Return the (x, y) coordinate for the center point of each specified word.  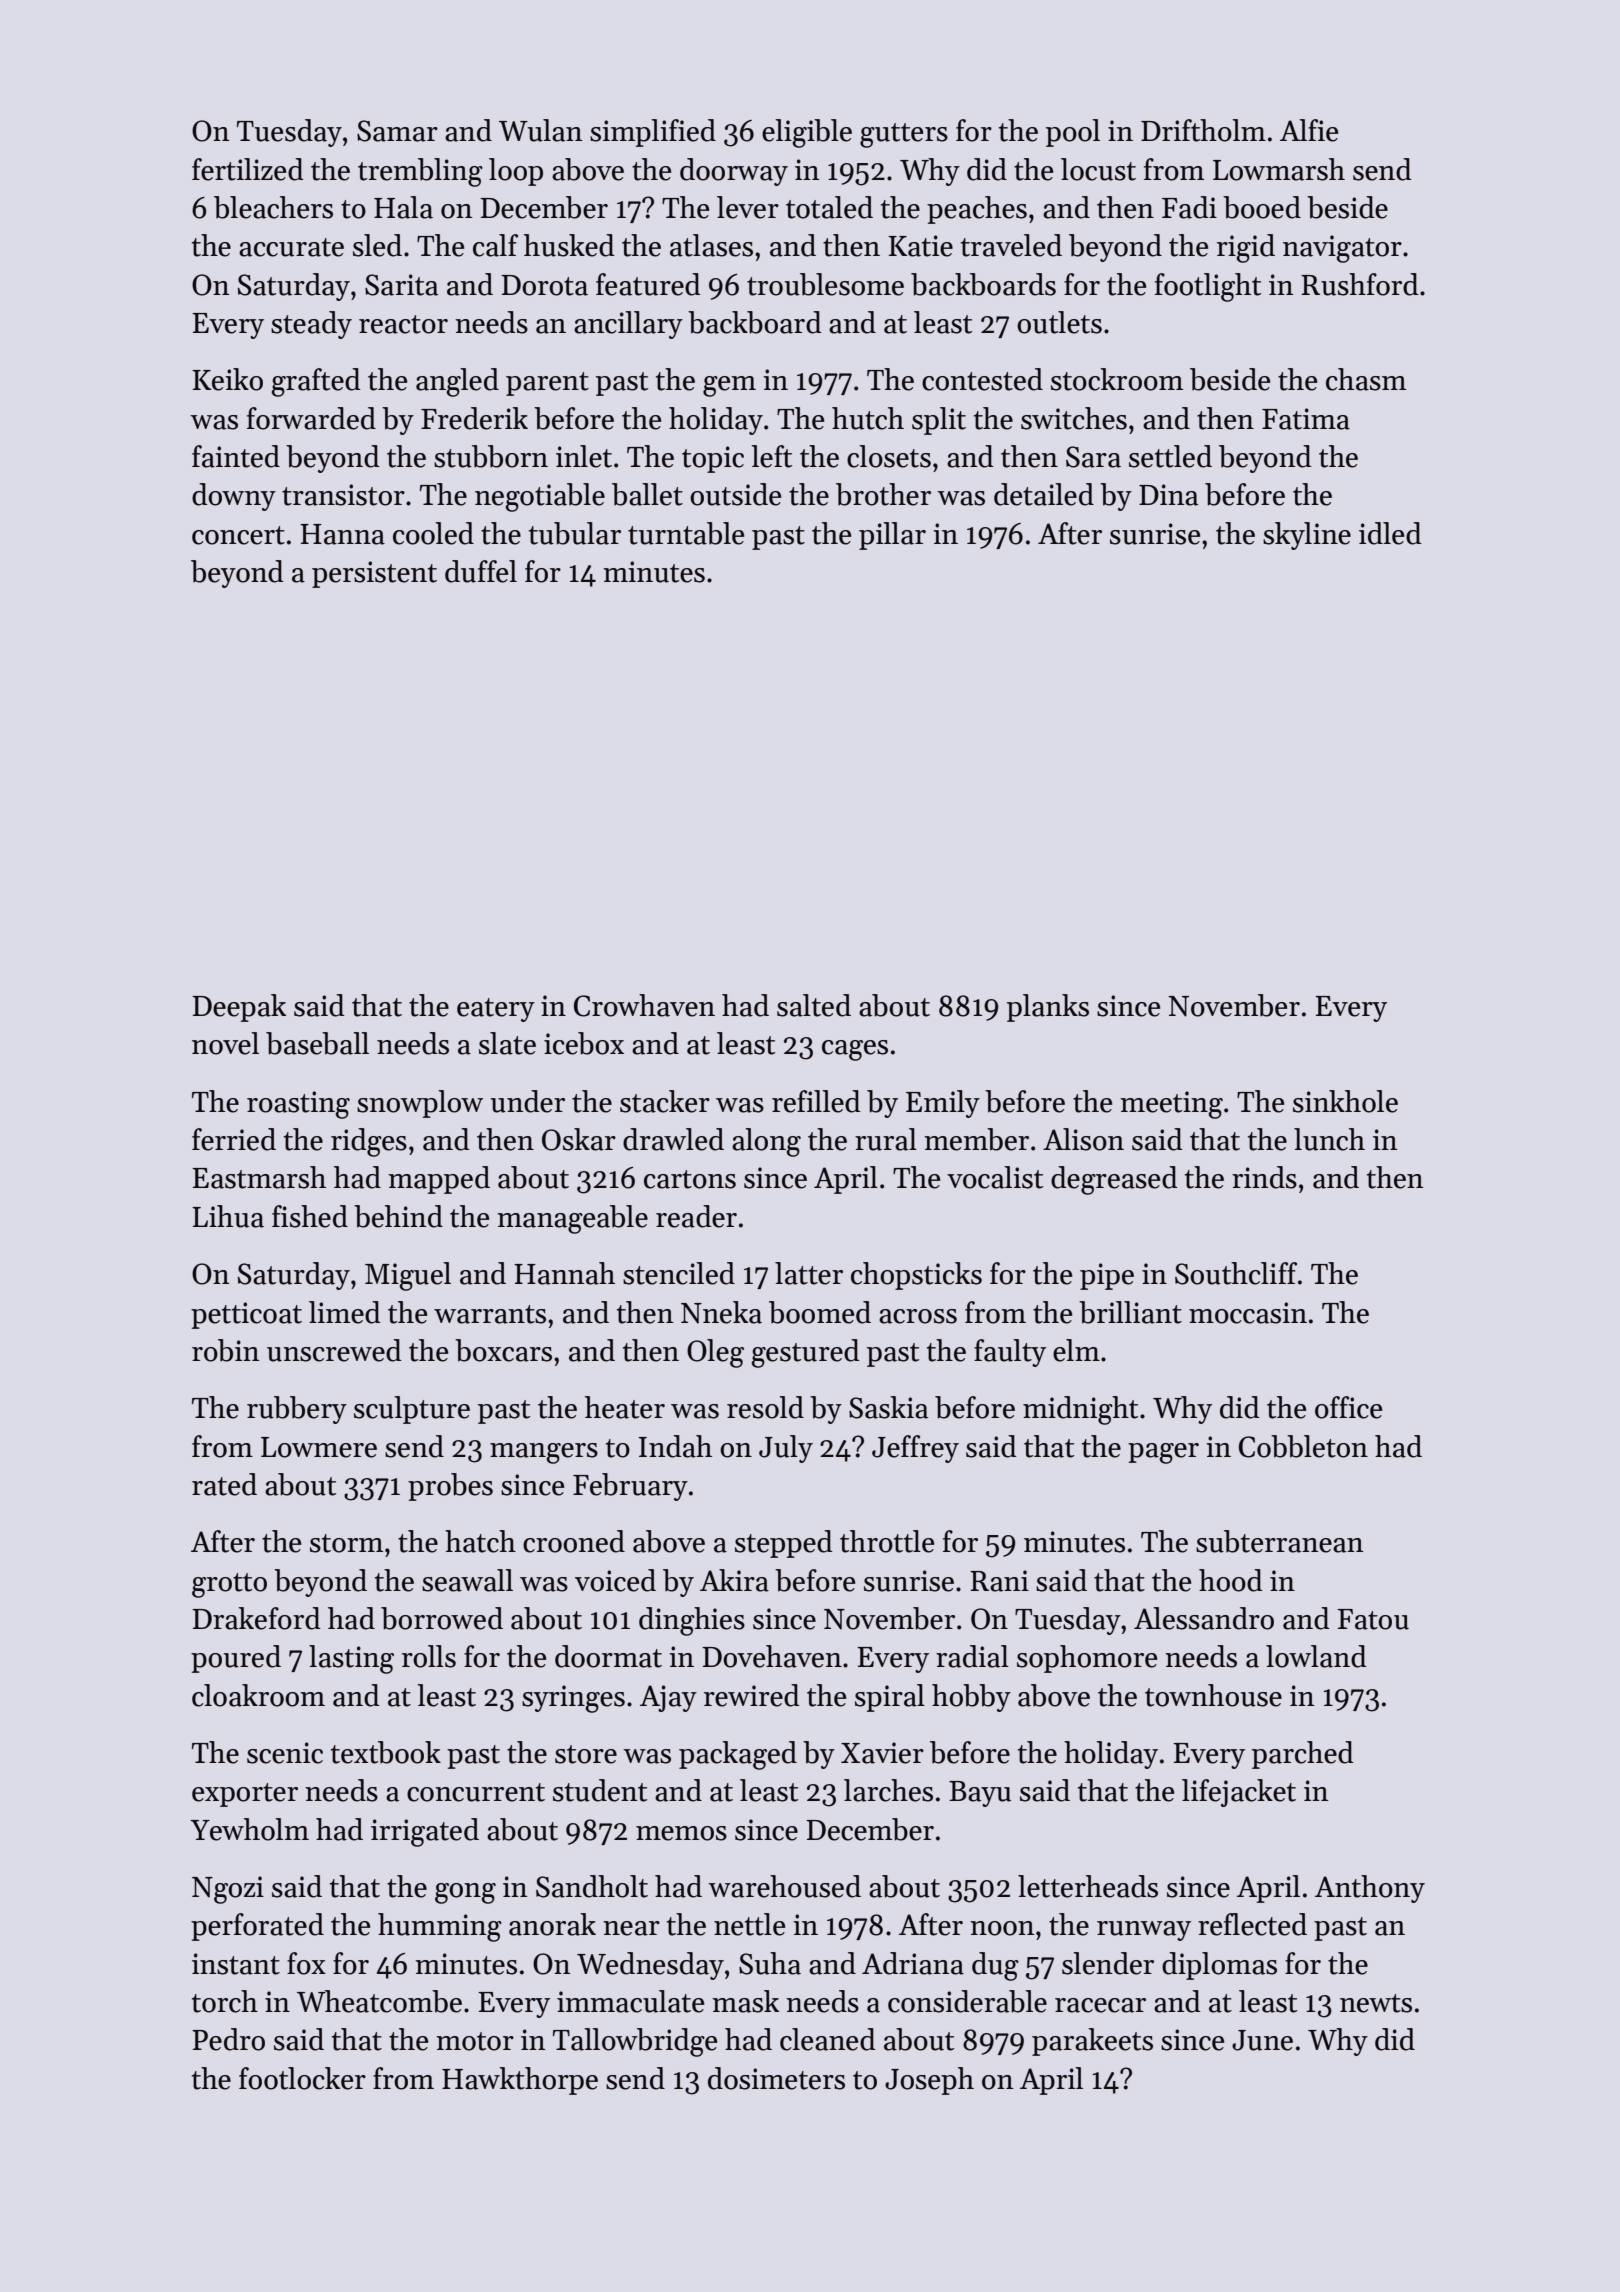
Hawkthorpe (520, 2081)
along (766, 1142)
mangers (544, 1453)
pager (1163, 1453)
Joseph (929, 2081)
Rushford (1360, 284)
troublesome (825, 284)
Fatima (1306, 419)
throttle (887, 1541)
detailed (1044, 494)
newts (1376, 2003)
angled (457, 382)
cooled (433, 533)
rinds (1264, 1177)
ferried (234, 1139)
